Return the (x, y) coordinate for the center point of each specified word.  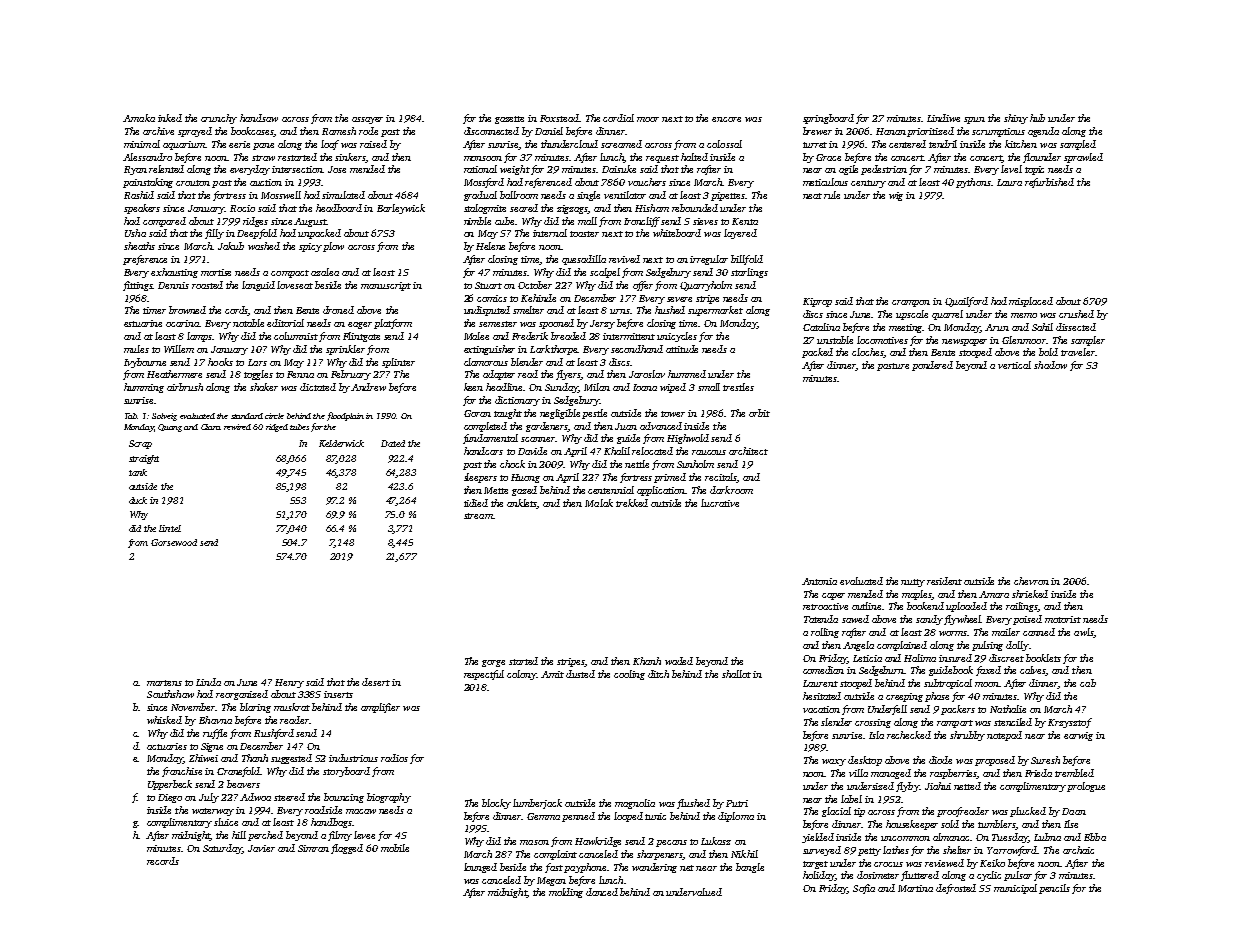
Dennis (173, 285)
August (310, 222)
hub (1037, 118)
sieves (705, 221)
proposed (995, 761)
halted (694, 157)
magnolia (635, 804)
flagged (347, 849)
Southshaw (170, 694)
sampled (1078, 145)
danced (602, 892)
